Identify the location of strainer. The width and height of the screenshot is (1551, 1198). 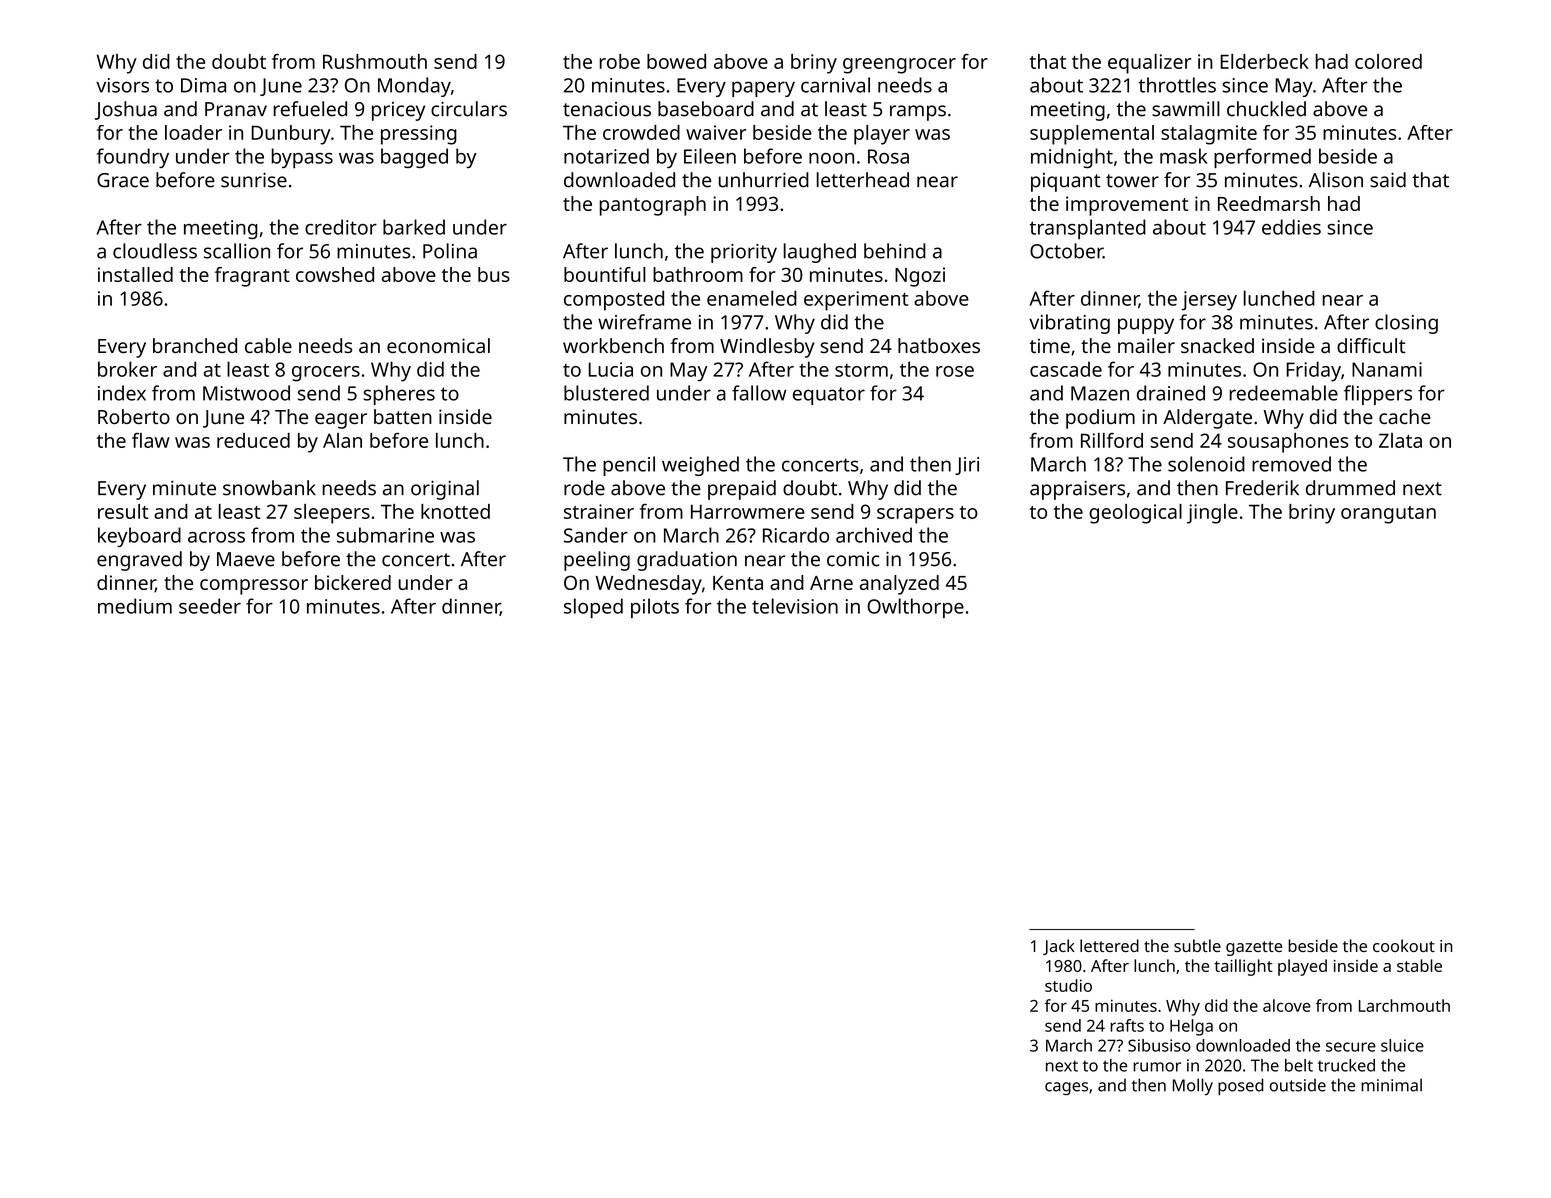
(599, 511).
